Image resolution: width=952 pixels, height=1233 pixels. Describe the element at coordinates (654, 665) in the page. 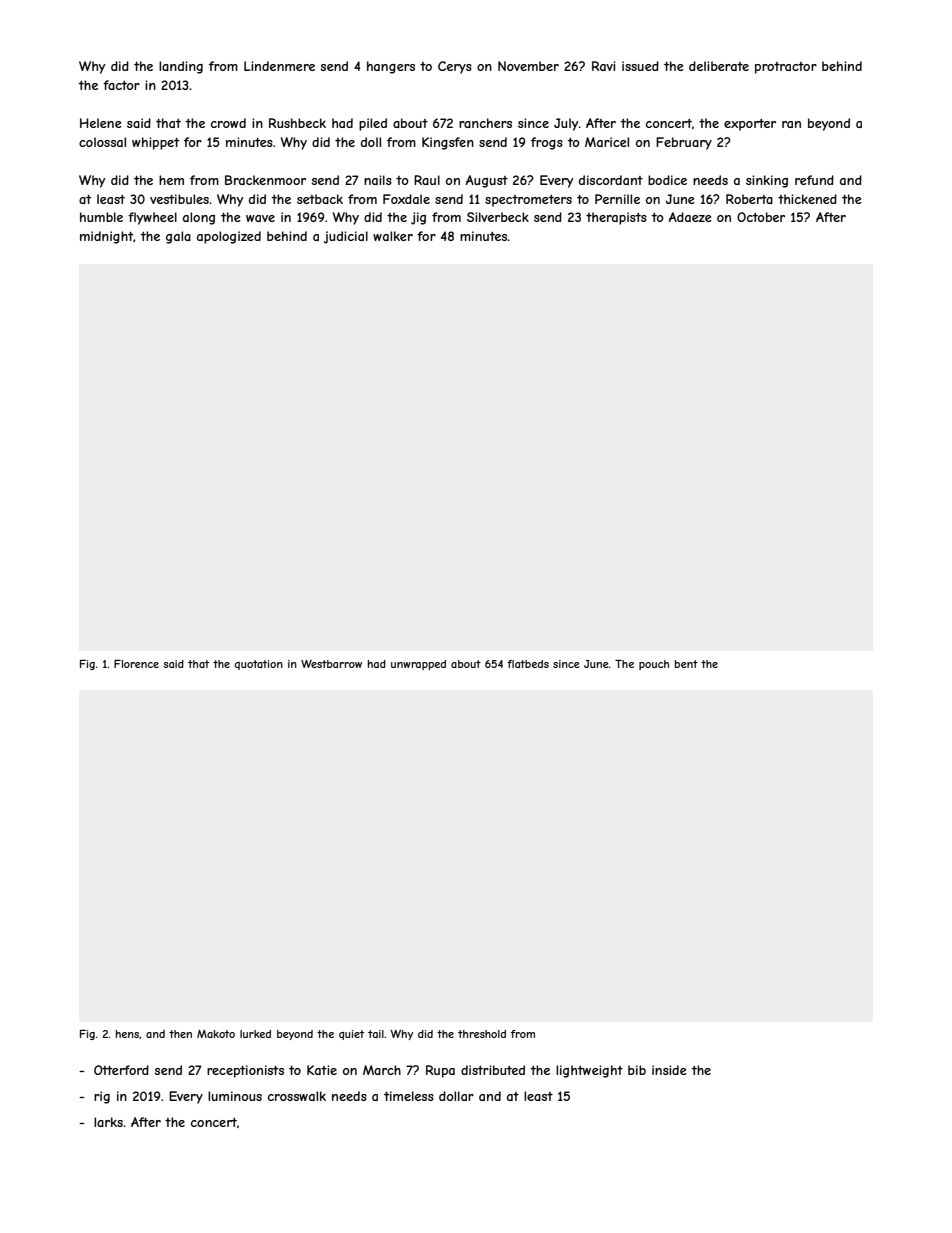

I see `pouch` at that location.
